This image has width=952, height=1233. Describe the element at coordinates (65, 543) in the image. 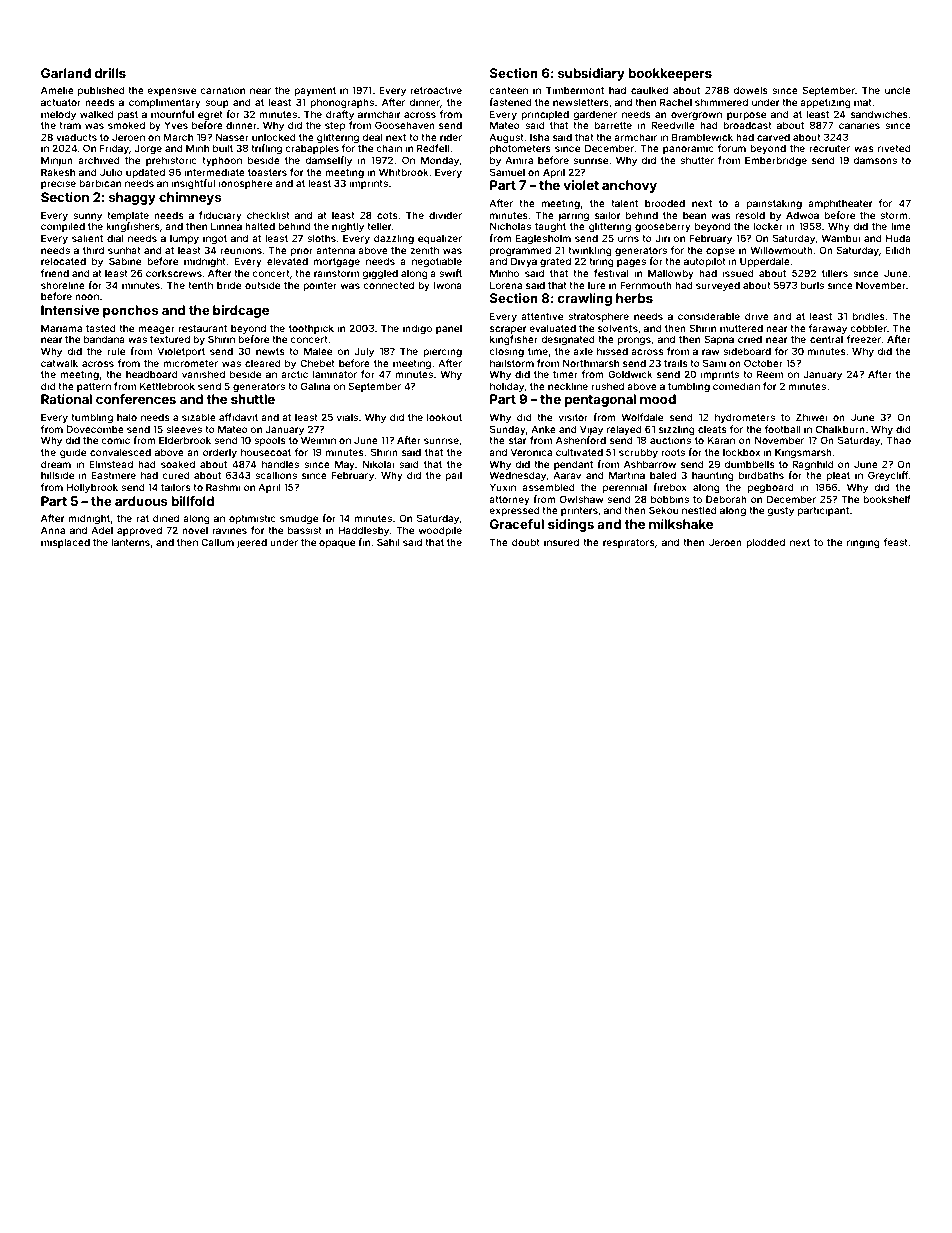

I see `misplaced` at that location.
